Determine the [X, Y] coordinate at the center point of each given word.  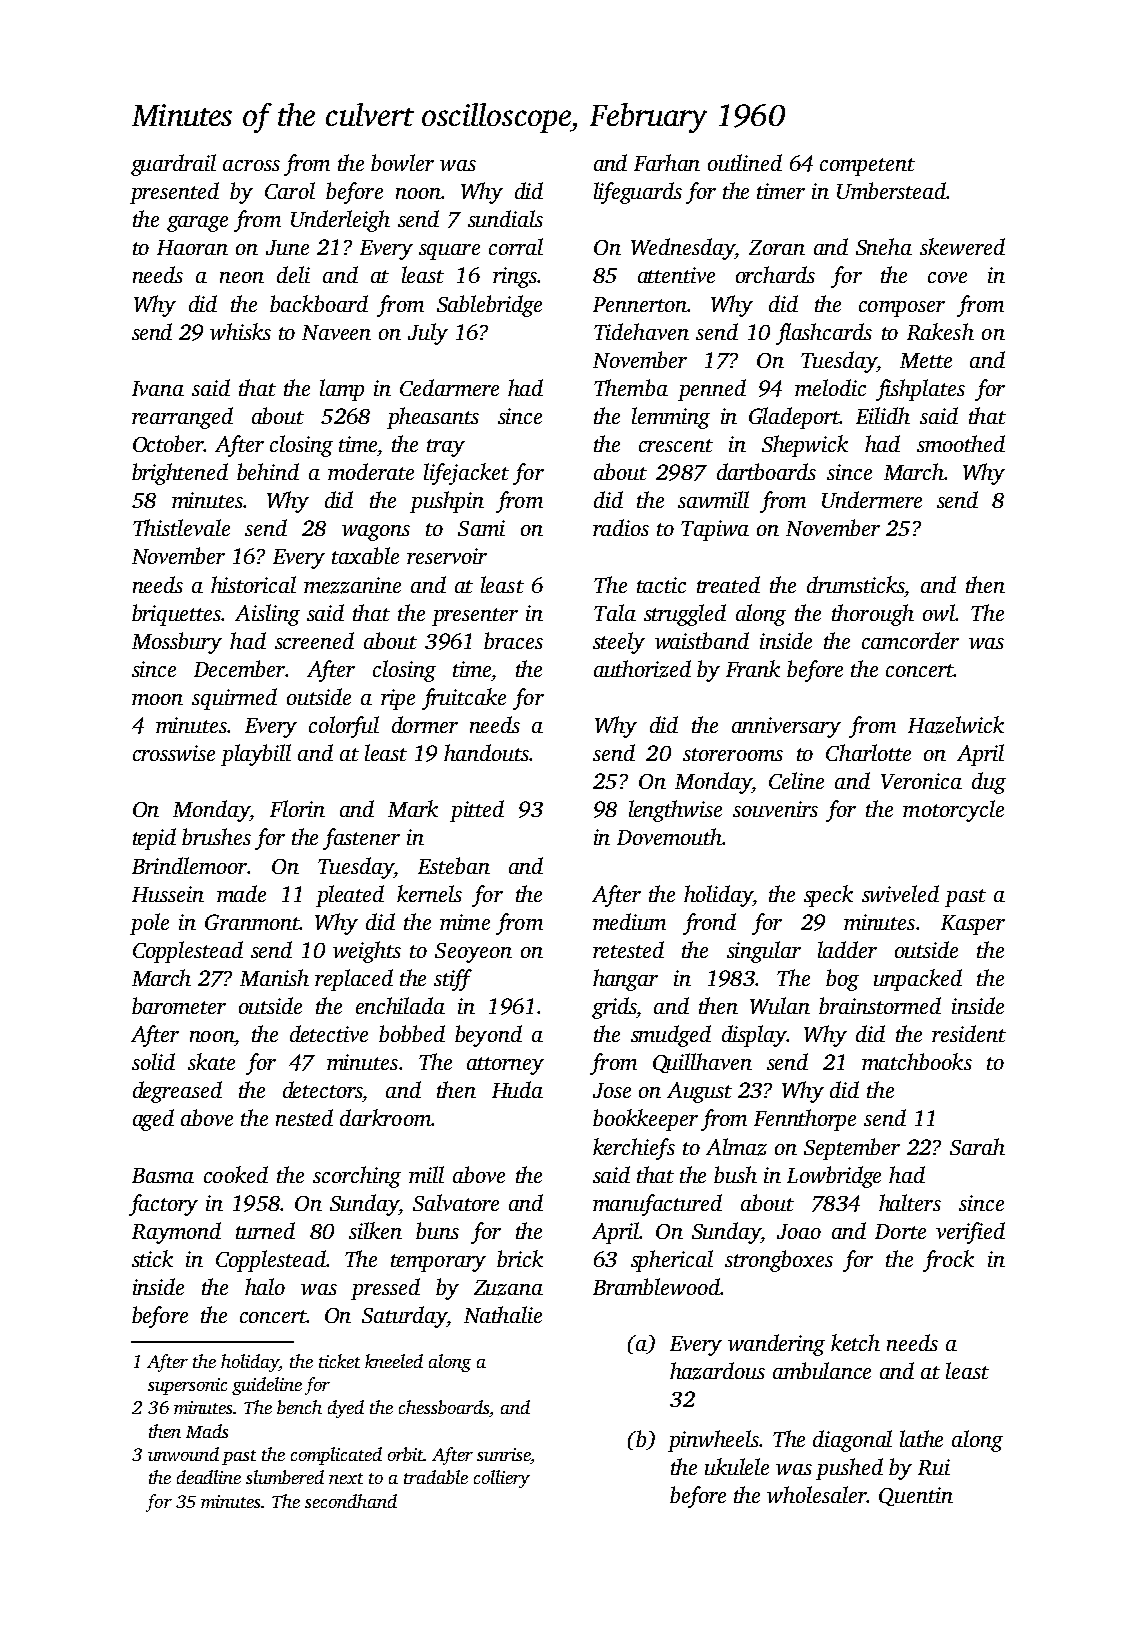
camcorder [910, 640]
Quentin [916, 1496]
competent [867, 167]
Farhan [667, 162]
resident [969, 1033]
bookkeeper [645, 1120]
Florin [297, 808]
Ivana [158, 388]
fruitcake [464, 699]
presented [174, 193]
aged [153, 1120]
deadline [209, 1477]
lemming [671, 418]
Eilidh [883, 415]
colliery [502, 1479]
